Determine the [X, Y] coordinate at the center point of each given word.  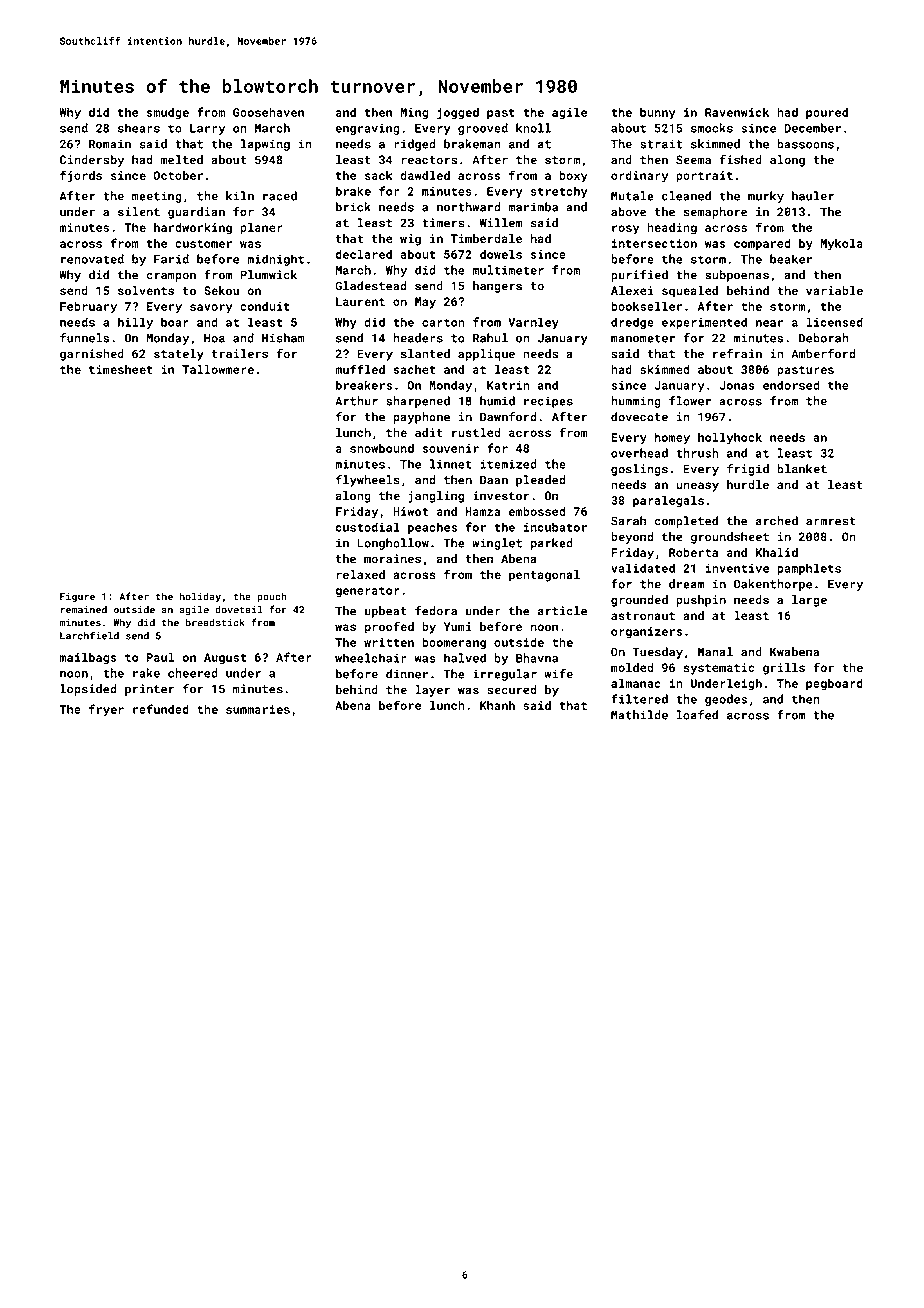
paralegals [668, 501]
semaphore [715, 213]
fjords [81, 176]
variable [834, 290]
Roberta [693, 552]
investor [501, 496]
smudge [168, 113]
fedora [436, 611]
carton [443, 322]
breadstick [215, 622]
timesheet [121, 369]
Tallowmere [218, 369]
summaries [258, 709]
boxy [573, 177]
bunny [658, 113]
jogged [458, 113]
